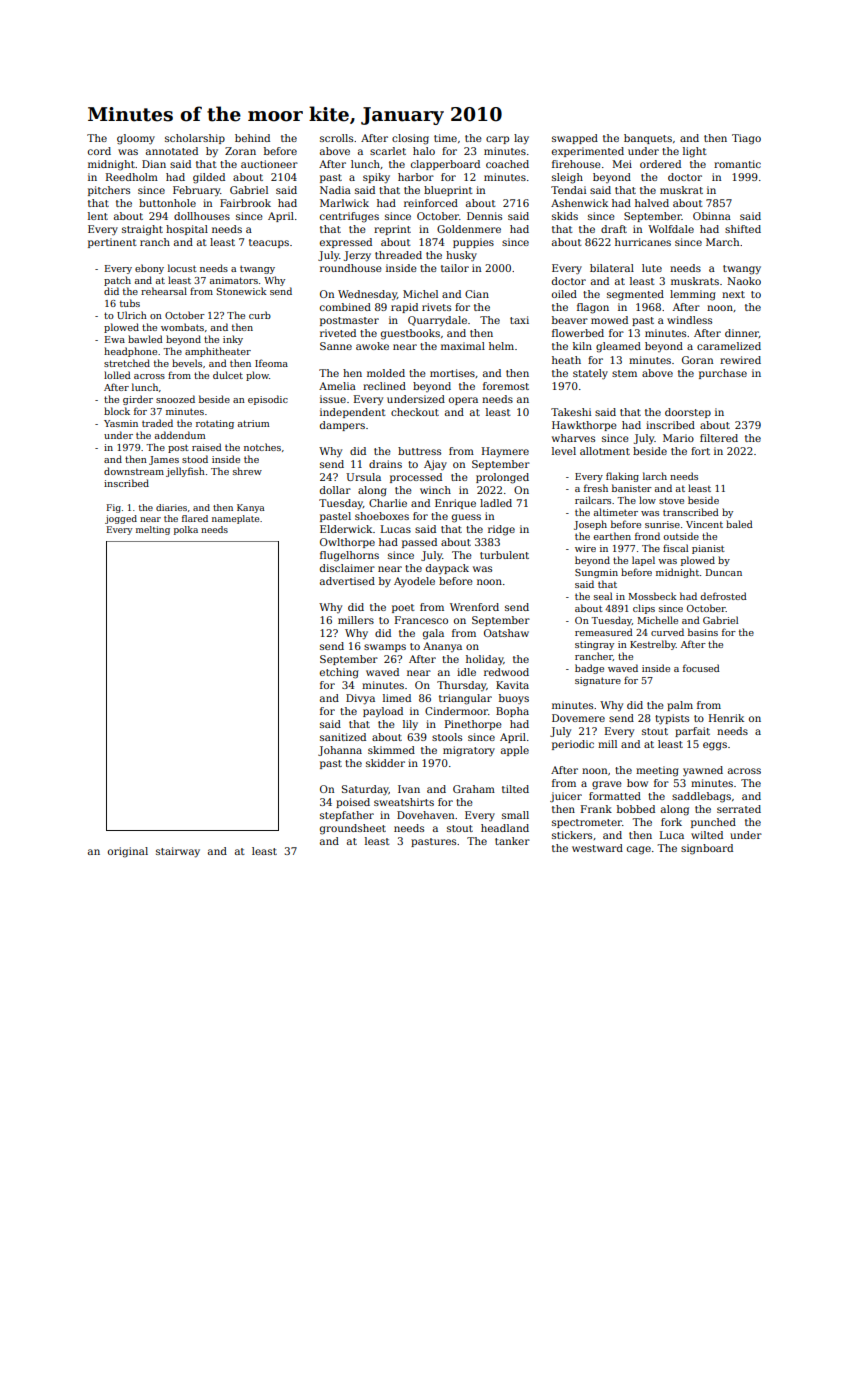  What do you see at coordinates (431, 203) in the image?
I see `reinforced` at bounding box center [431, 203].
